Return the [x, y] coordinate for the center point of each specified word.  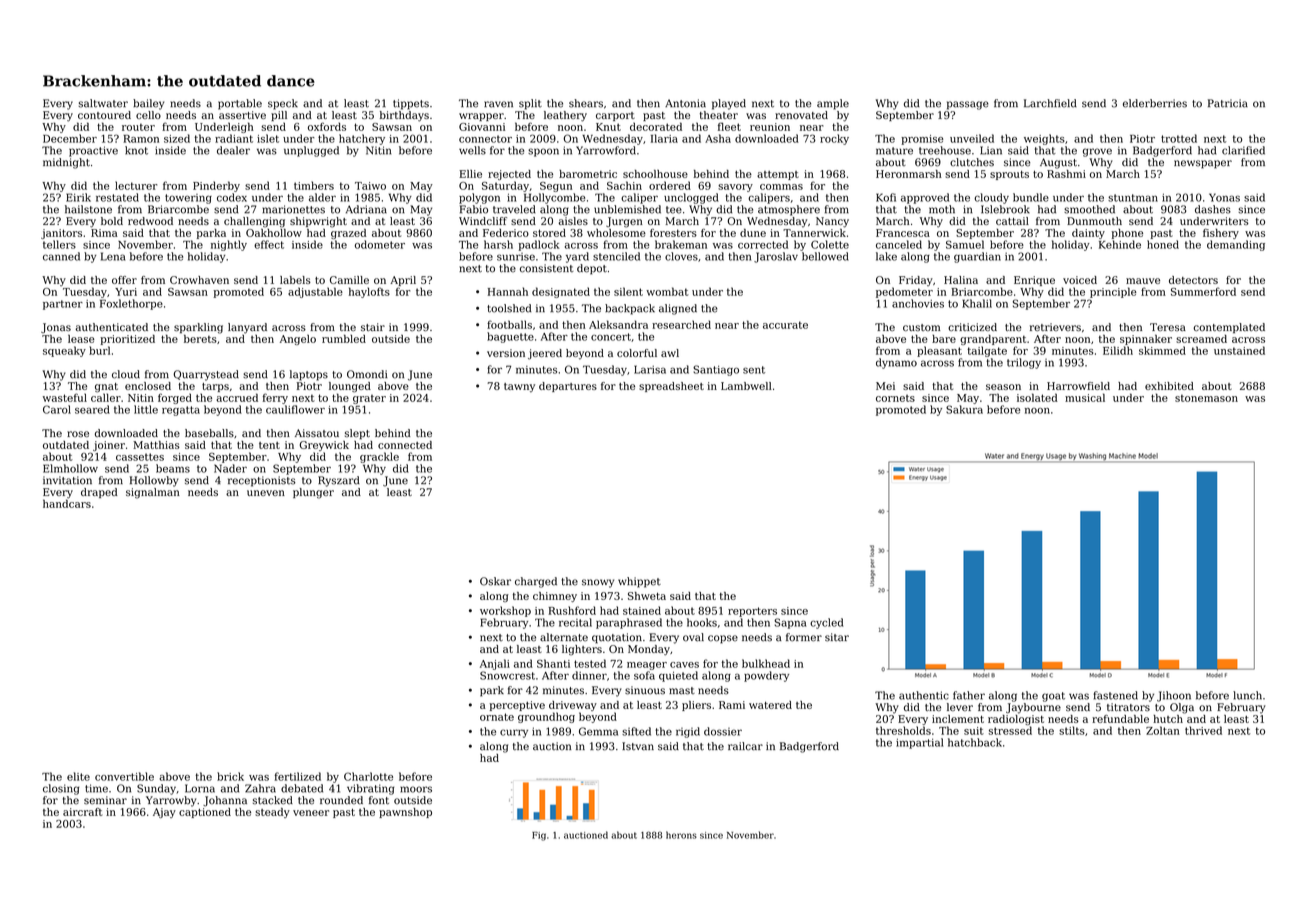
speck [283, 104]
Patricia [1228, 103]
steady [272, 813]
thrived [1203, 730]
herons [681, 835]
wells [472, 150]
